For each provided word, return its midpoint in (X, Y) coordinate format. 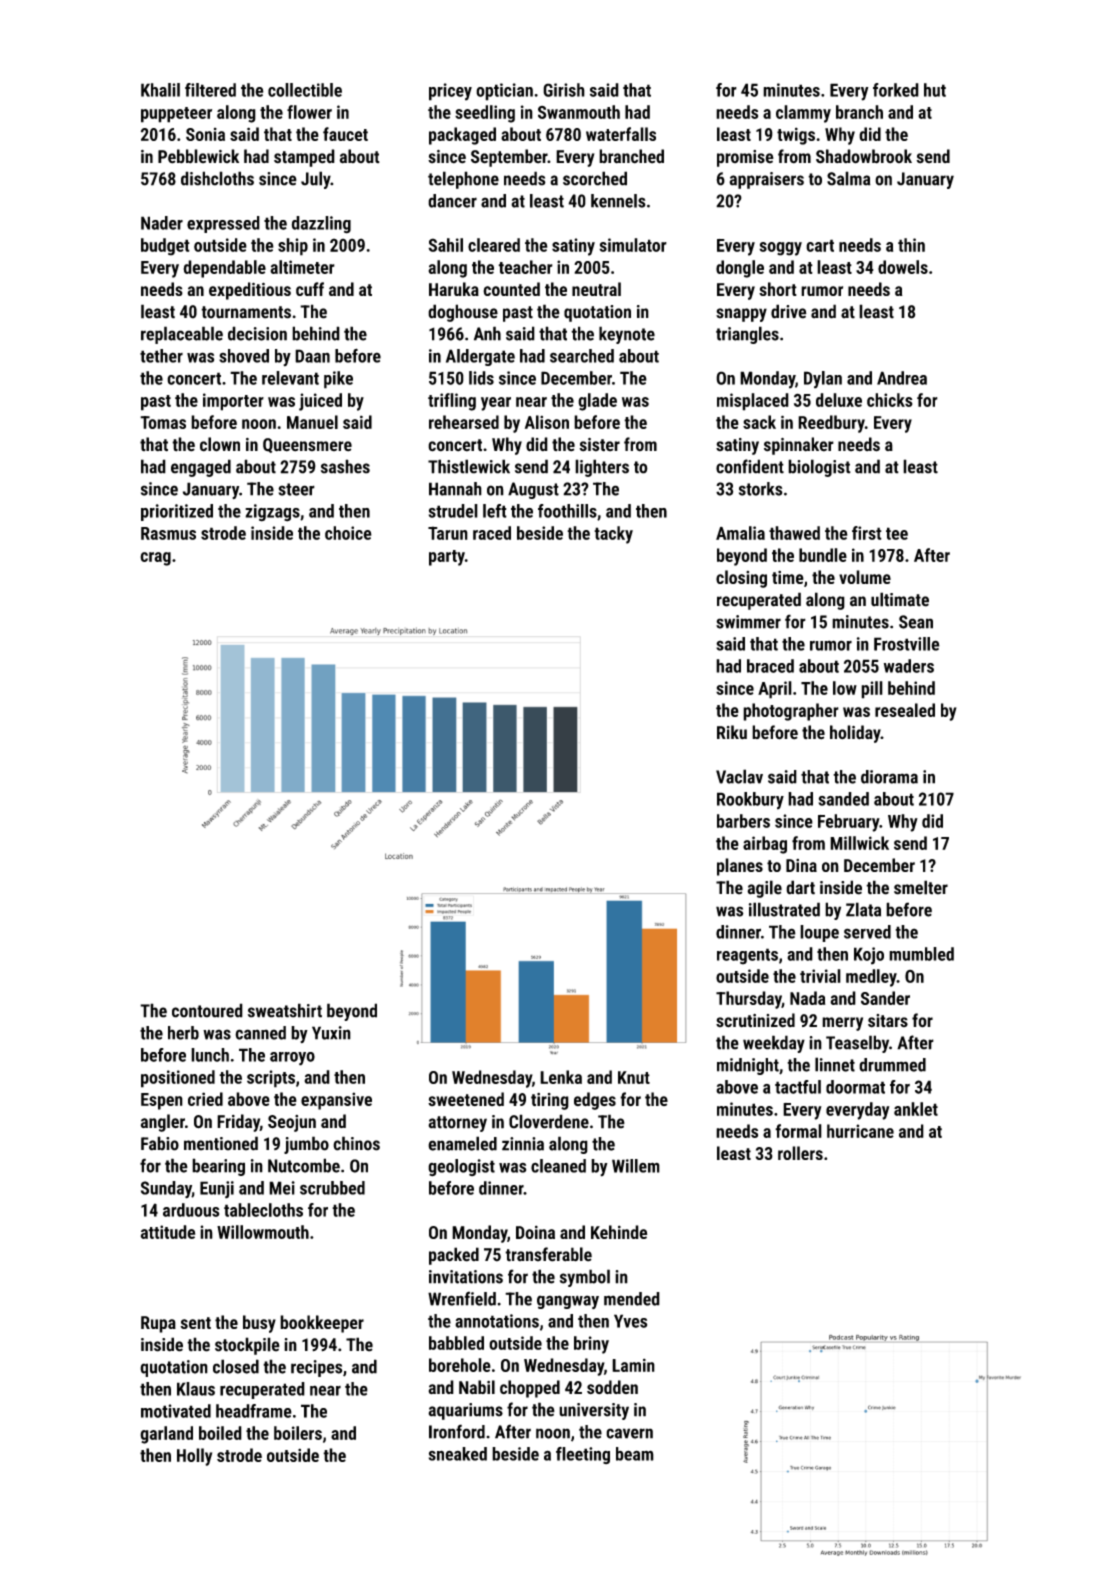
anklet (916, 1109)
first (867, 533)
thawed (794, 533)
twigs (796, 136)
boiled (220, 1433)
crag (155, 559)
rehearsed (464, 422)
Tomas (163, 422)
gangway (568, 1302)
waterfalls (621, 134)
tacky (613, 535)
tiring (550, 1101)
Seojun (292, 1123)
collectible (305, 90)
